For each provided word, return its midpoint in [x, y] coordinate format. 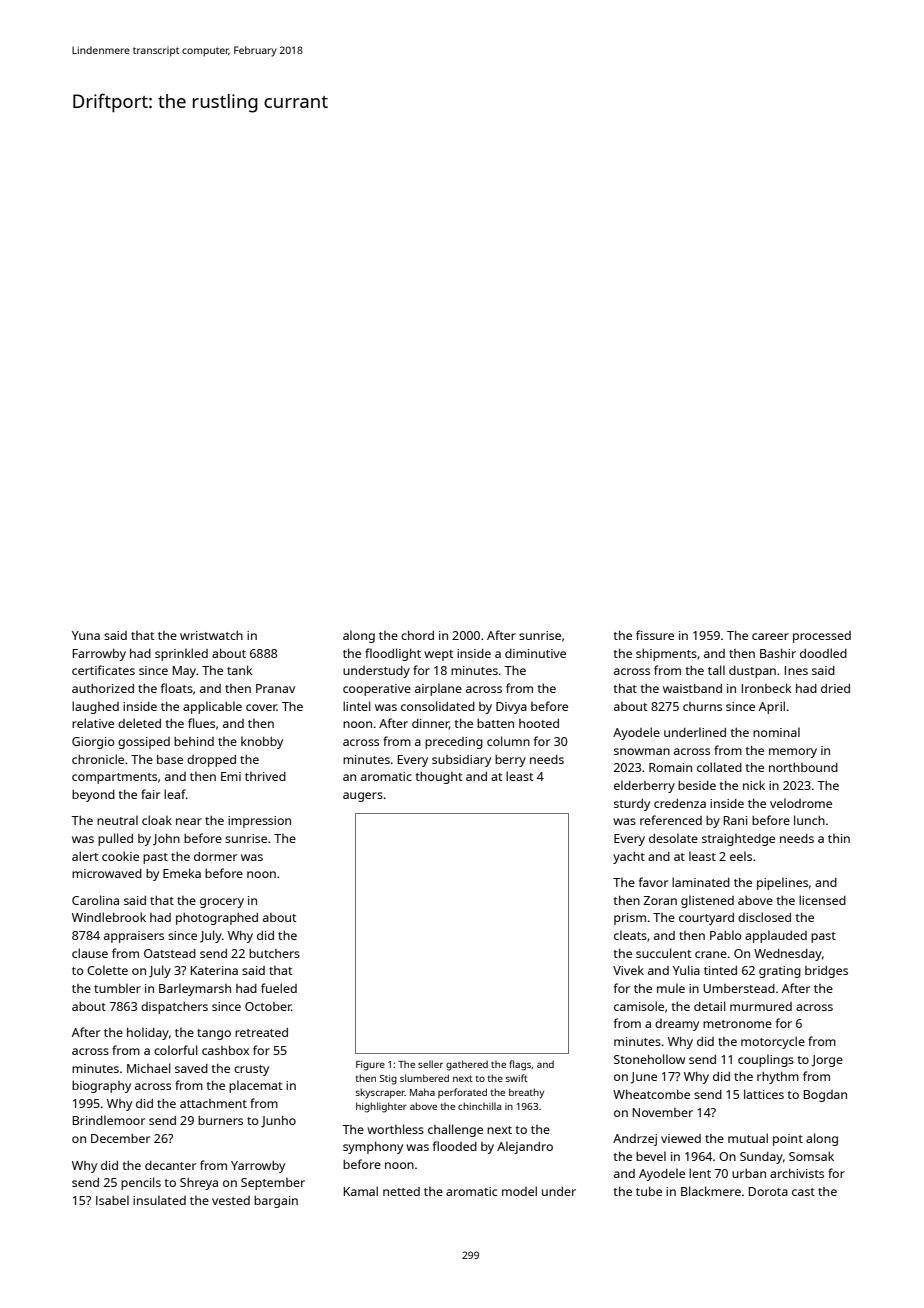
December [120, 1138]
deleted [139, 723]
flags [520, 1065]
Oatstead [170, 953]
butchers [274, 953]
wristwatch [211, 635]
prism [630, 919]
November [663, 1112]
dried [835, 688]
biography [101, 1087]
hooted [539, 723]
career [770, 636]
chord [417, 635]
